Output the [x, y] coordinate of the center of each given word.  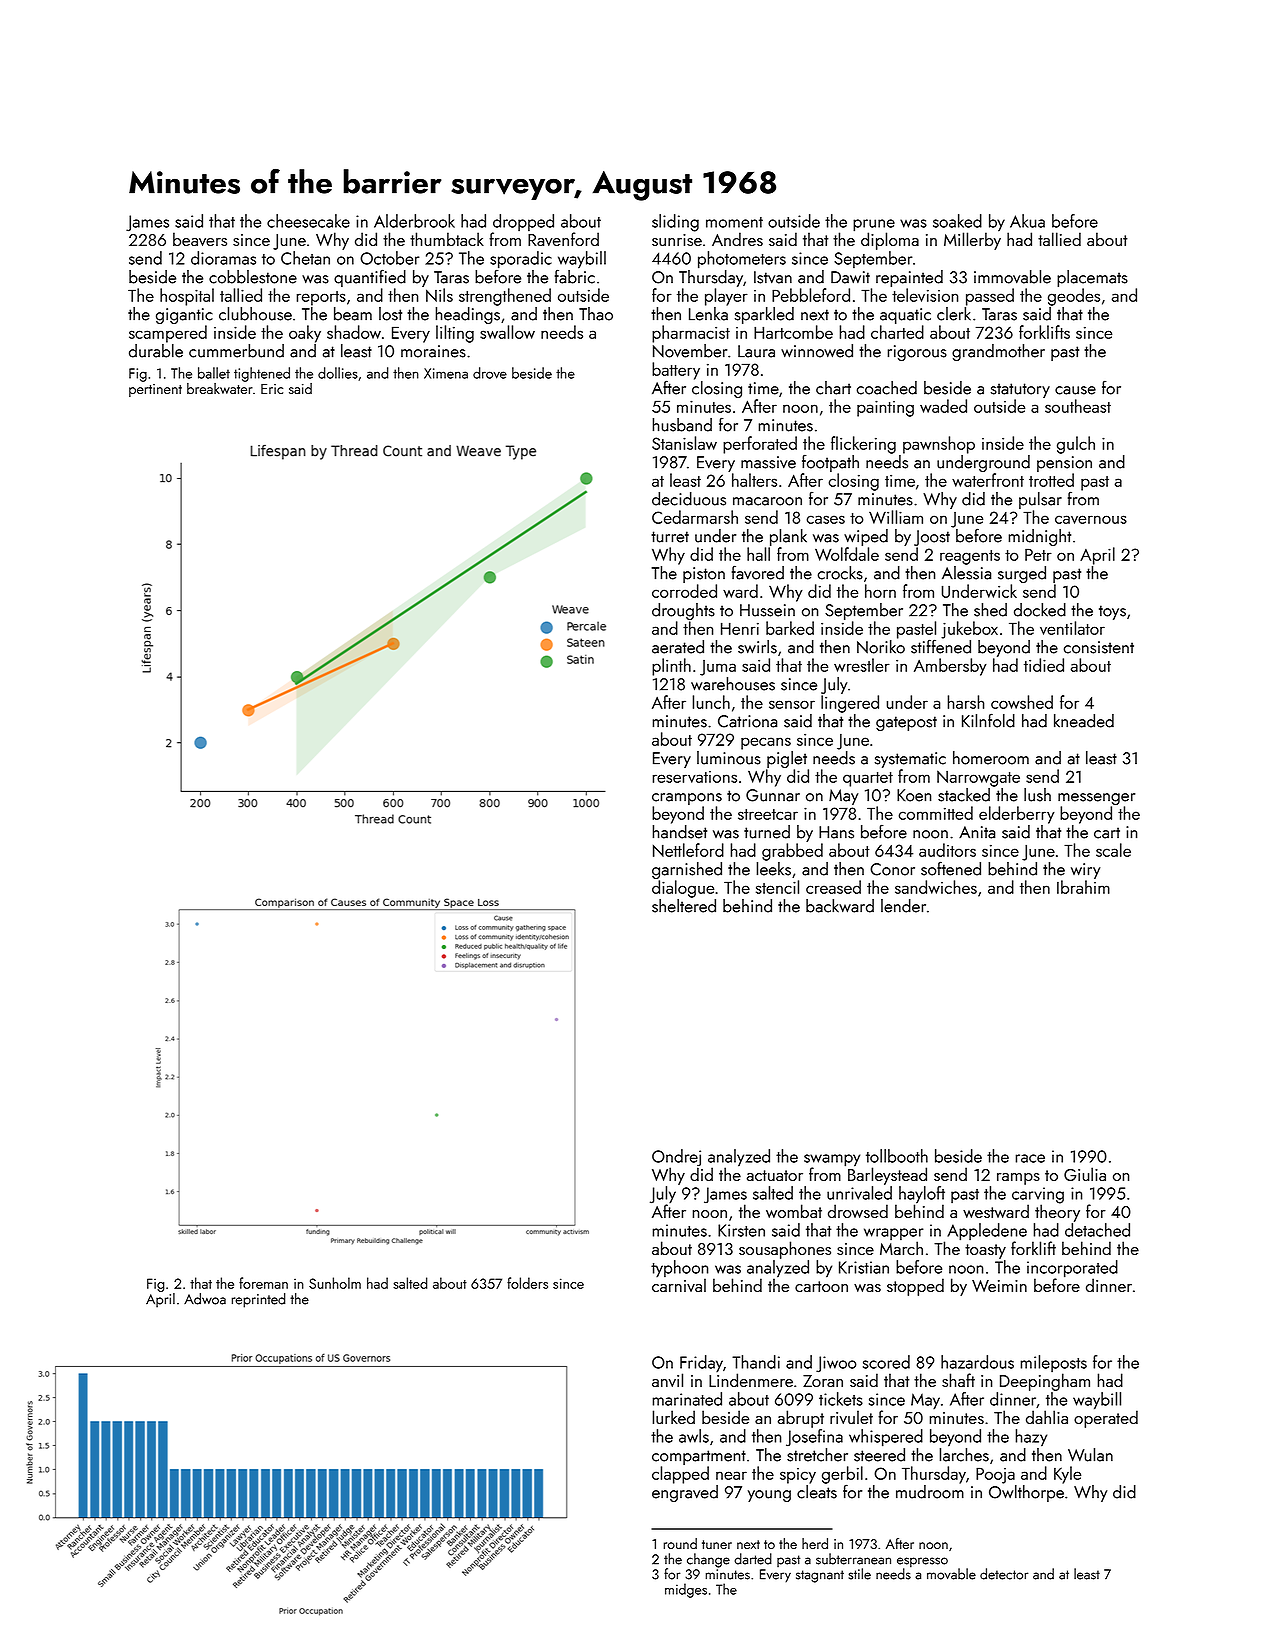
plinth [671, 667]
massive [768, 462]
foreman [263, 1283]
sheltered [684, 906]
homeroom [991, 758]
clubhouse [255, 314]
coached [887, 388]
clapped [680, 1475]
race [1030, 1158]
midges [686, 1590]
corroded [684, 591]
